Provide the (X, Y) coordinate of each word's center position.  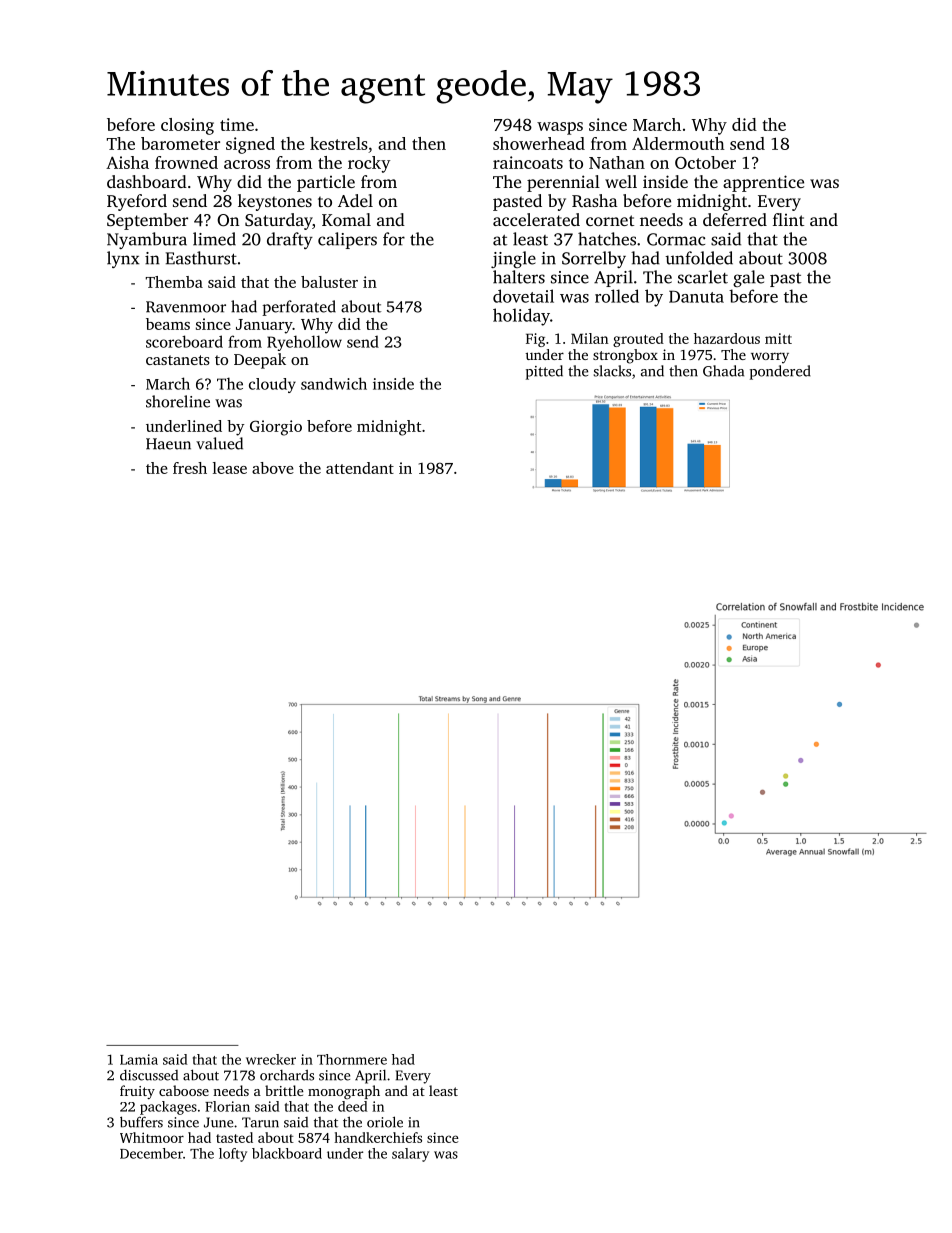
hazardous (727, 338)
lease (230, 468)
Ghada (723, 371)
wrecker (271, 1059)
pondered (780, 372)
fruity (137, 1092)
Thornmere (352, 1059)
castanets (178, 360)
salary (410, 1155)
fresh (190, 468)
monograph (344, 1092)
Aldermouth (678, 143)
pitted (544, 372)
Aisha (127, 162)
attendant (360, 468)
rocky (369, 164)
